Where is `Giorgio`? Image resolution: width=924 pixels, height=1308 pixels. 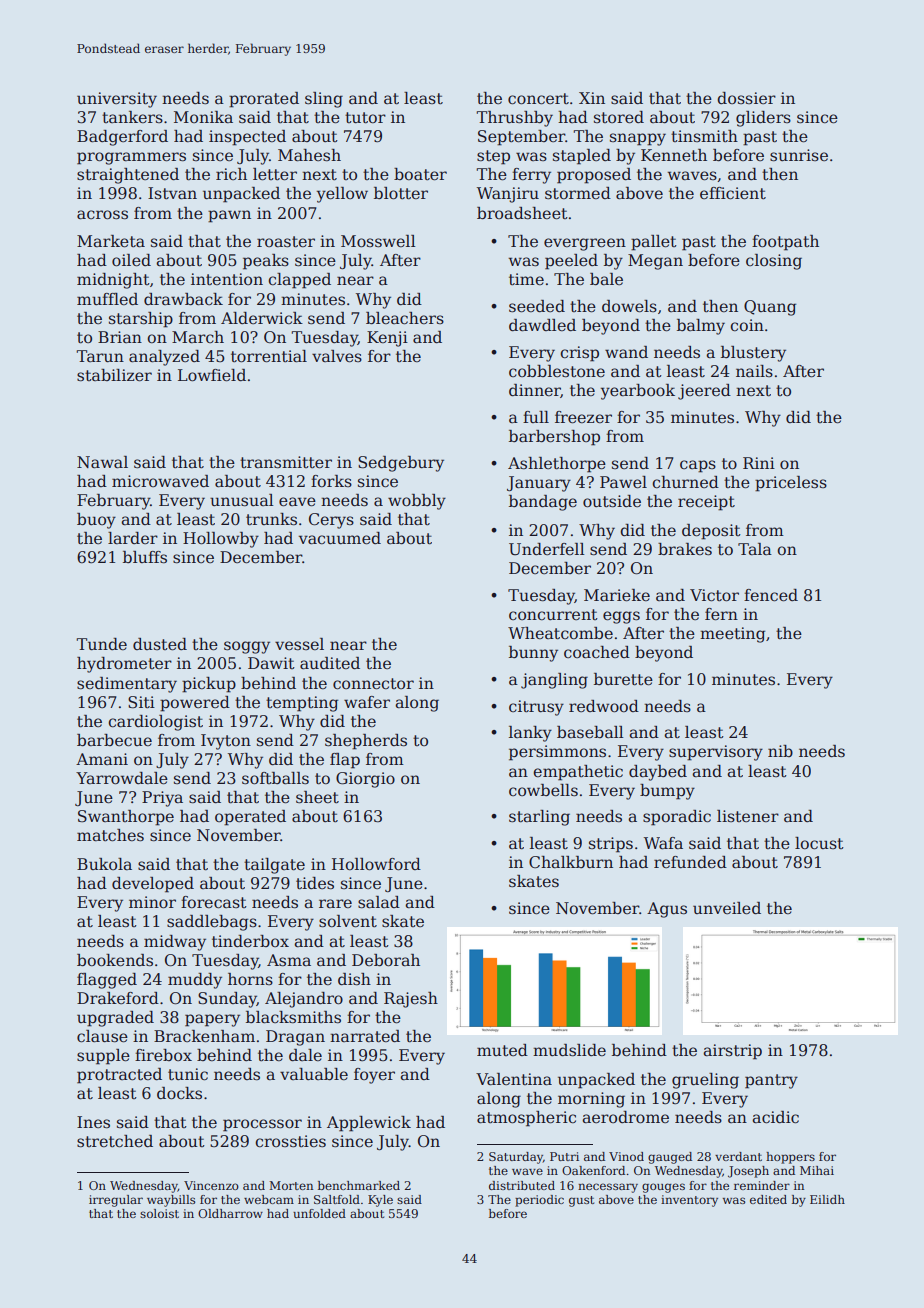
Giorgio is located at coordinates (365, 780).
